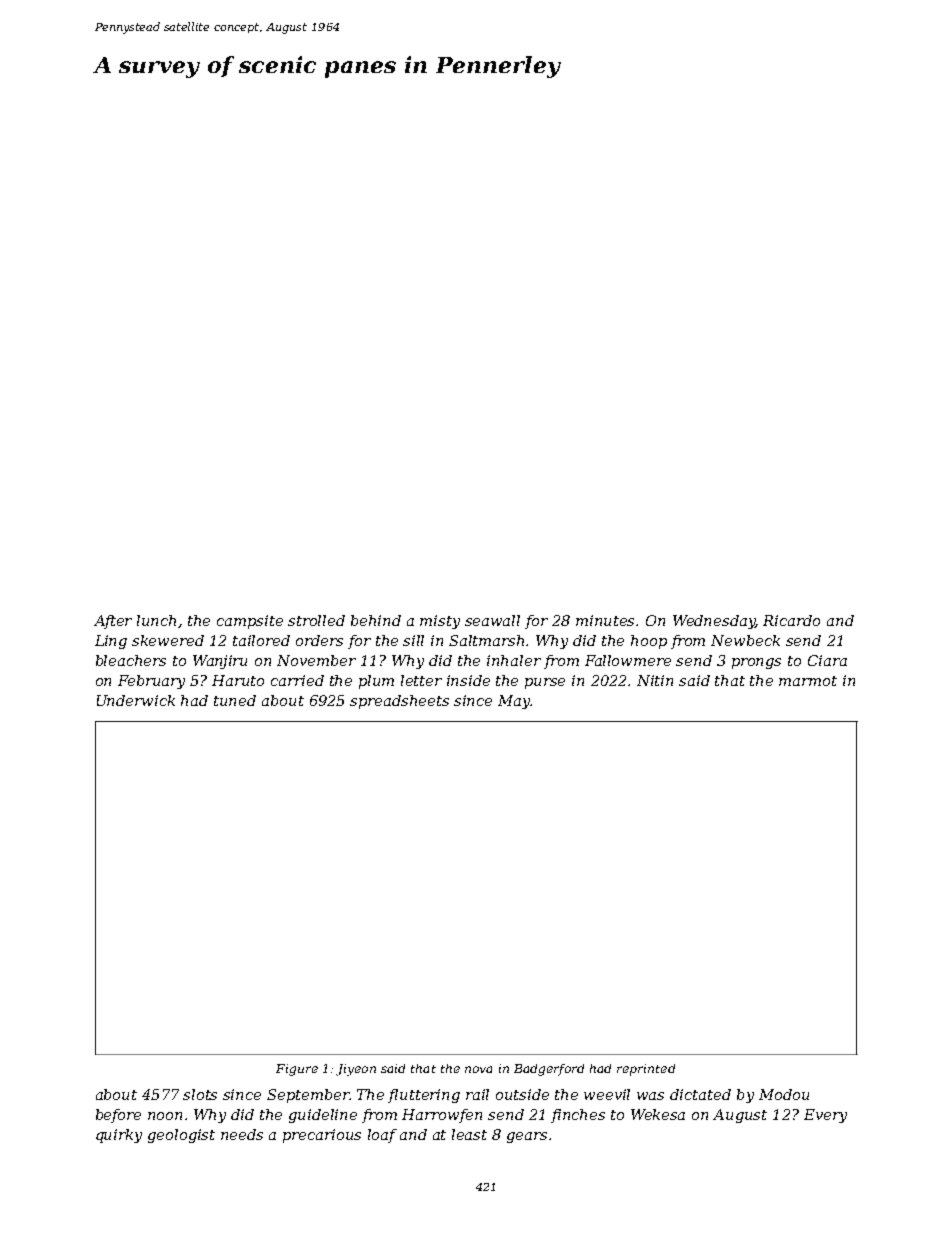 Image resolution: width=952 pixels, height=1233 pixels. What do you see at coordinates (118, 1116) in the image?
I see `before` at bounding box center [118, 1116].
